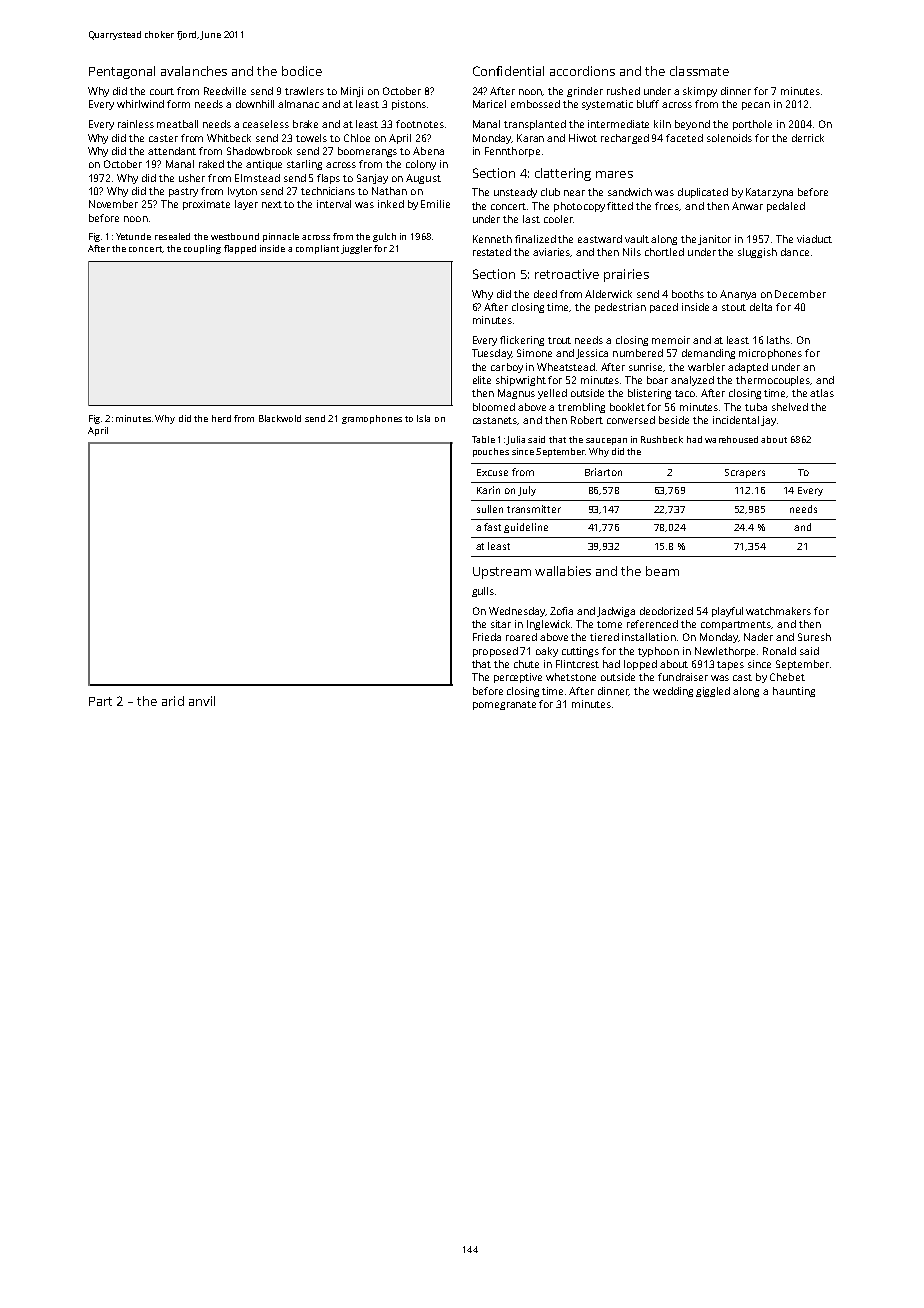 The image size is (924, 1308). Describe the element at coordinates (173, 701) in the page. I see `arid` at that location.
